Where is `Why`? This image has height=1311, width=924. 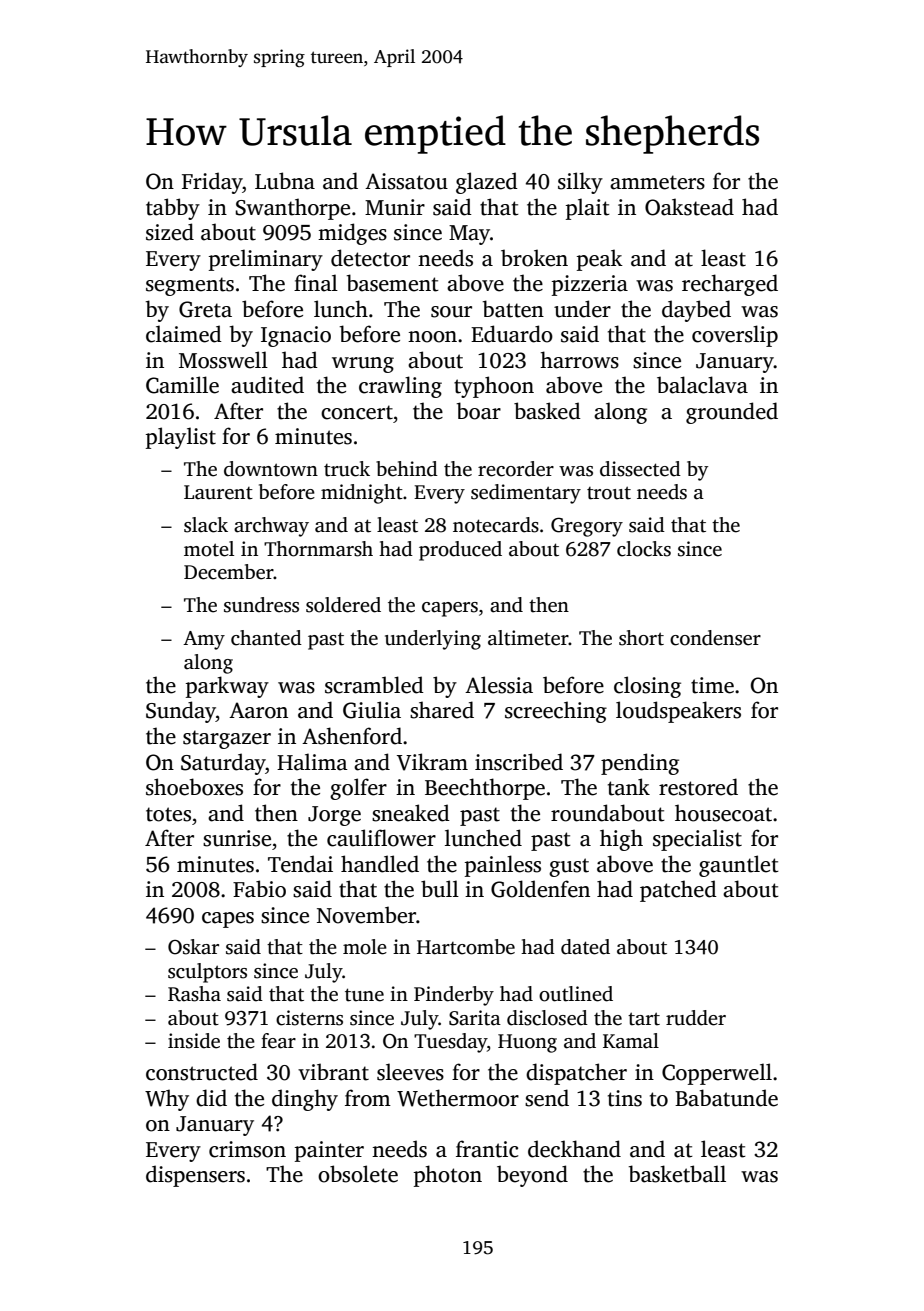 Why is located at coordinates (167, 1100).
